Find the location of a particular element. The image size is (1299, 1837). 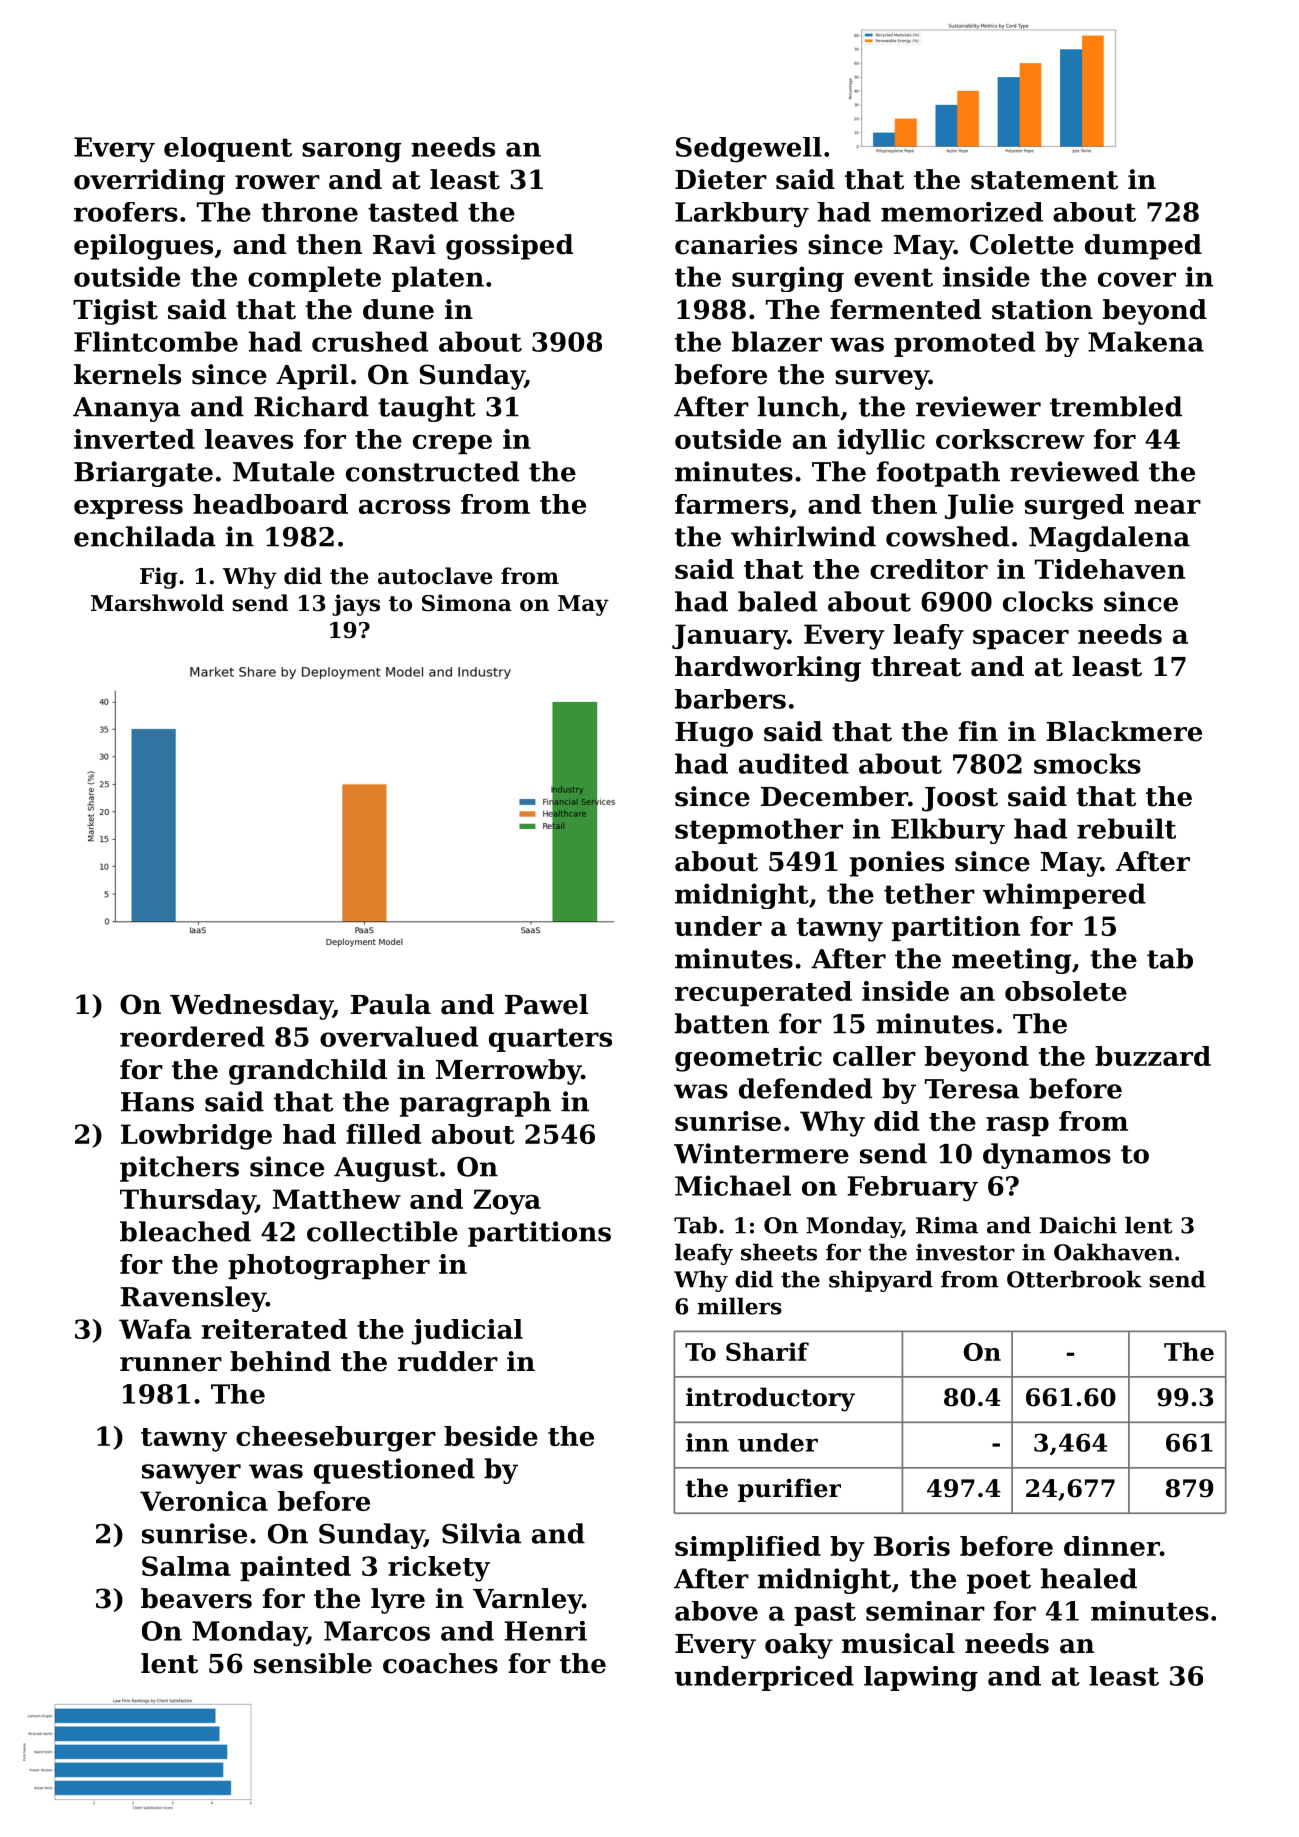

sensible is located at coordinates (313, 1663).
